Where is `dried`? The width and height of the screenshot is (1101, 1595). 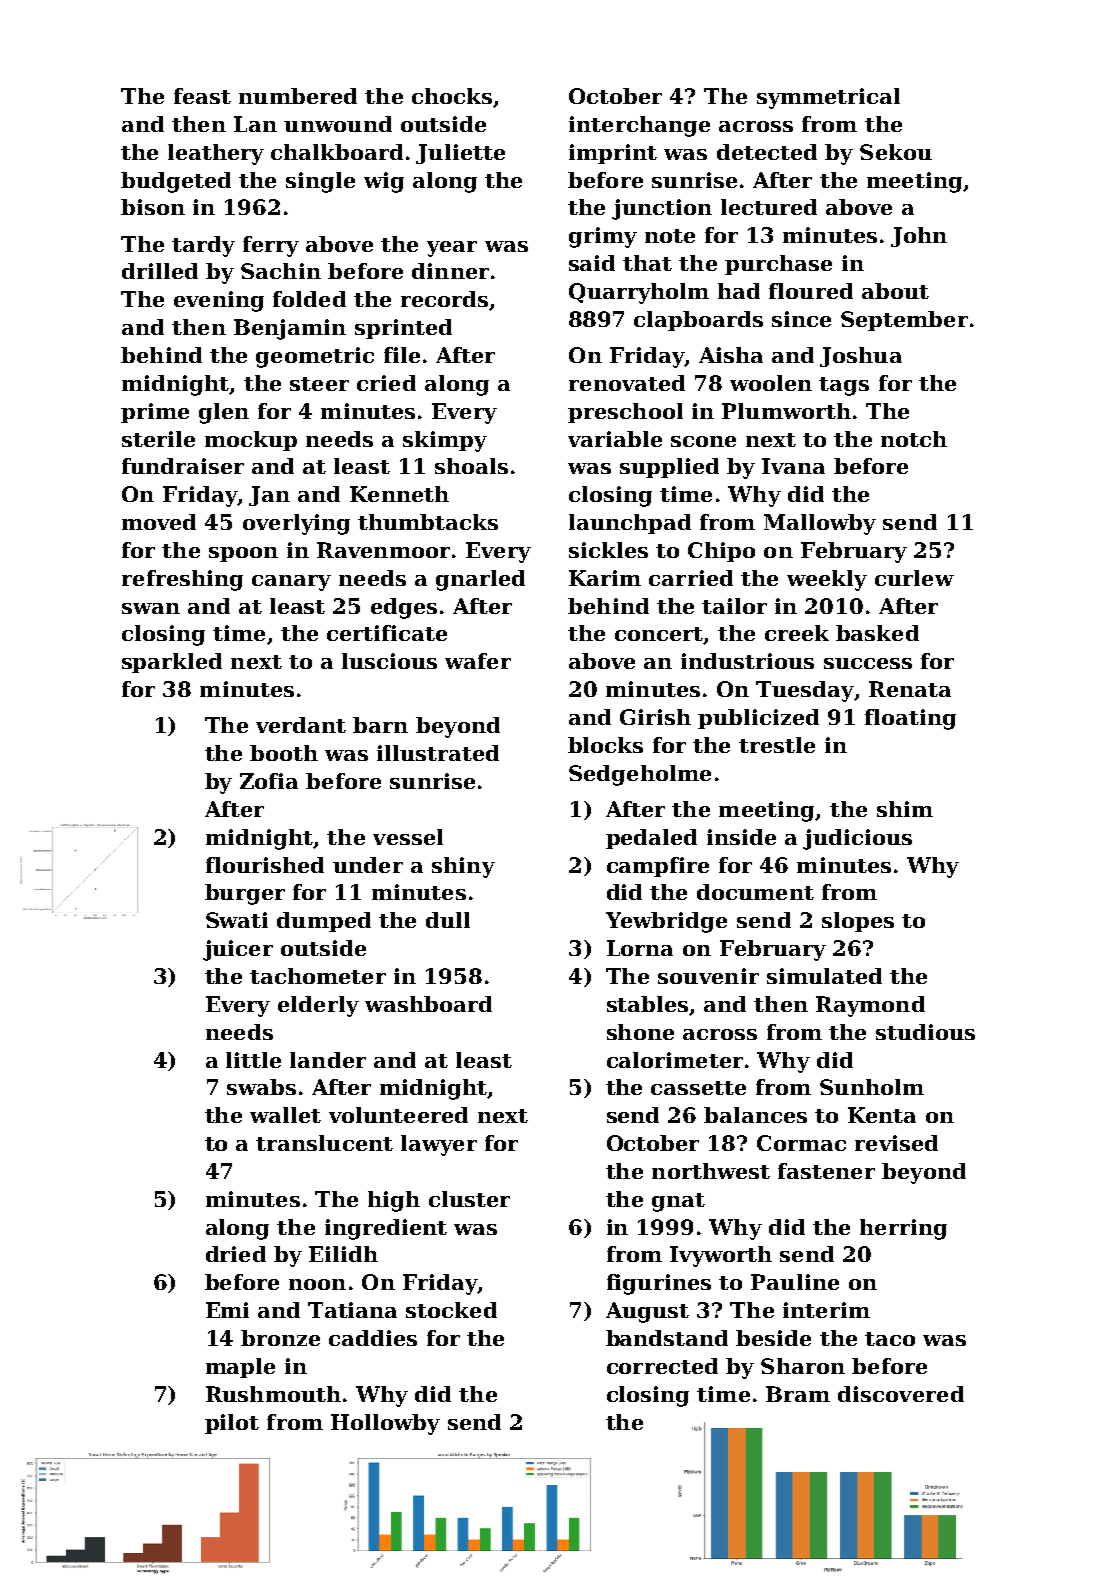 dried is located at coordinates (236, 1254).
